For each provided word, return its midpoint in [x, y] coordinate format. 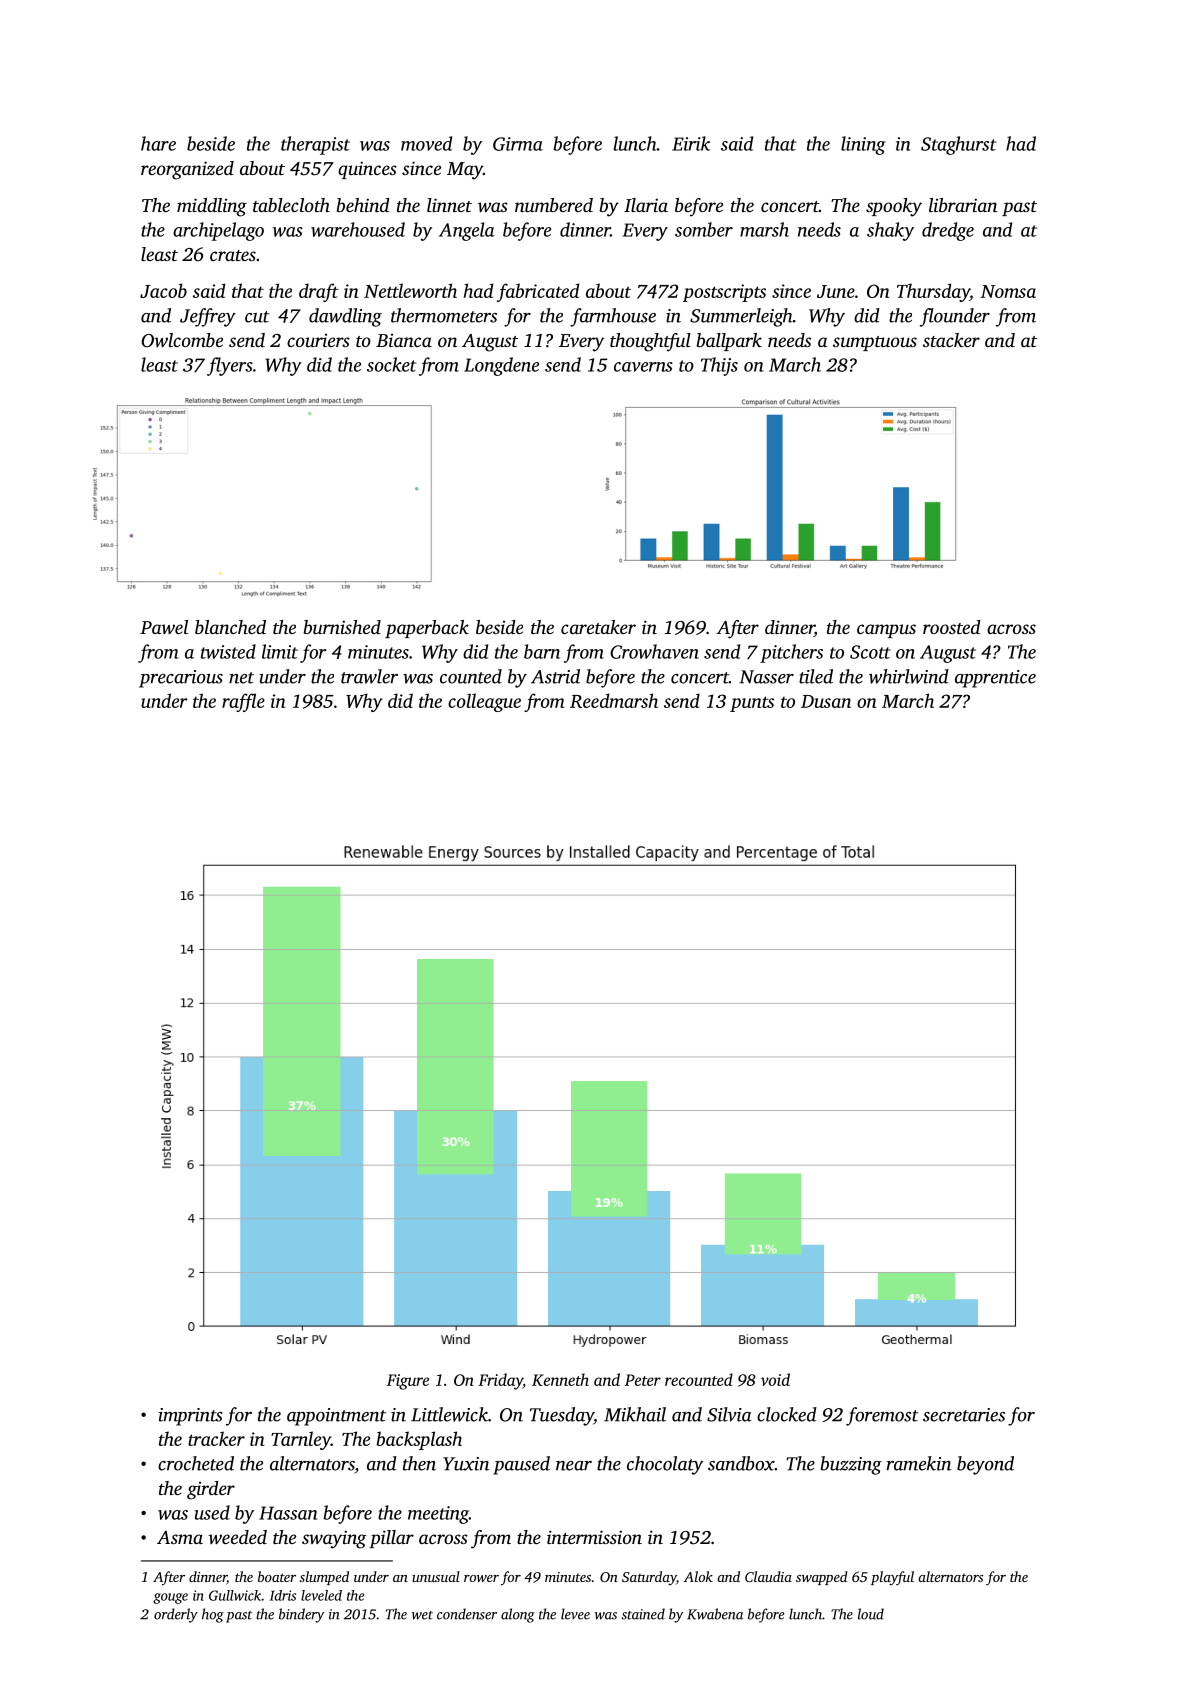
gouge [170, 1598]
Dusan [826, 701]
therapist [315, 145]
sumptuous [875, 343]
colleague [484, 702]
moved [426, 143]
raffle [243, 702]
